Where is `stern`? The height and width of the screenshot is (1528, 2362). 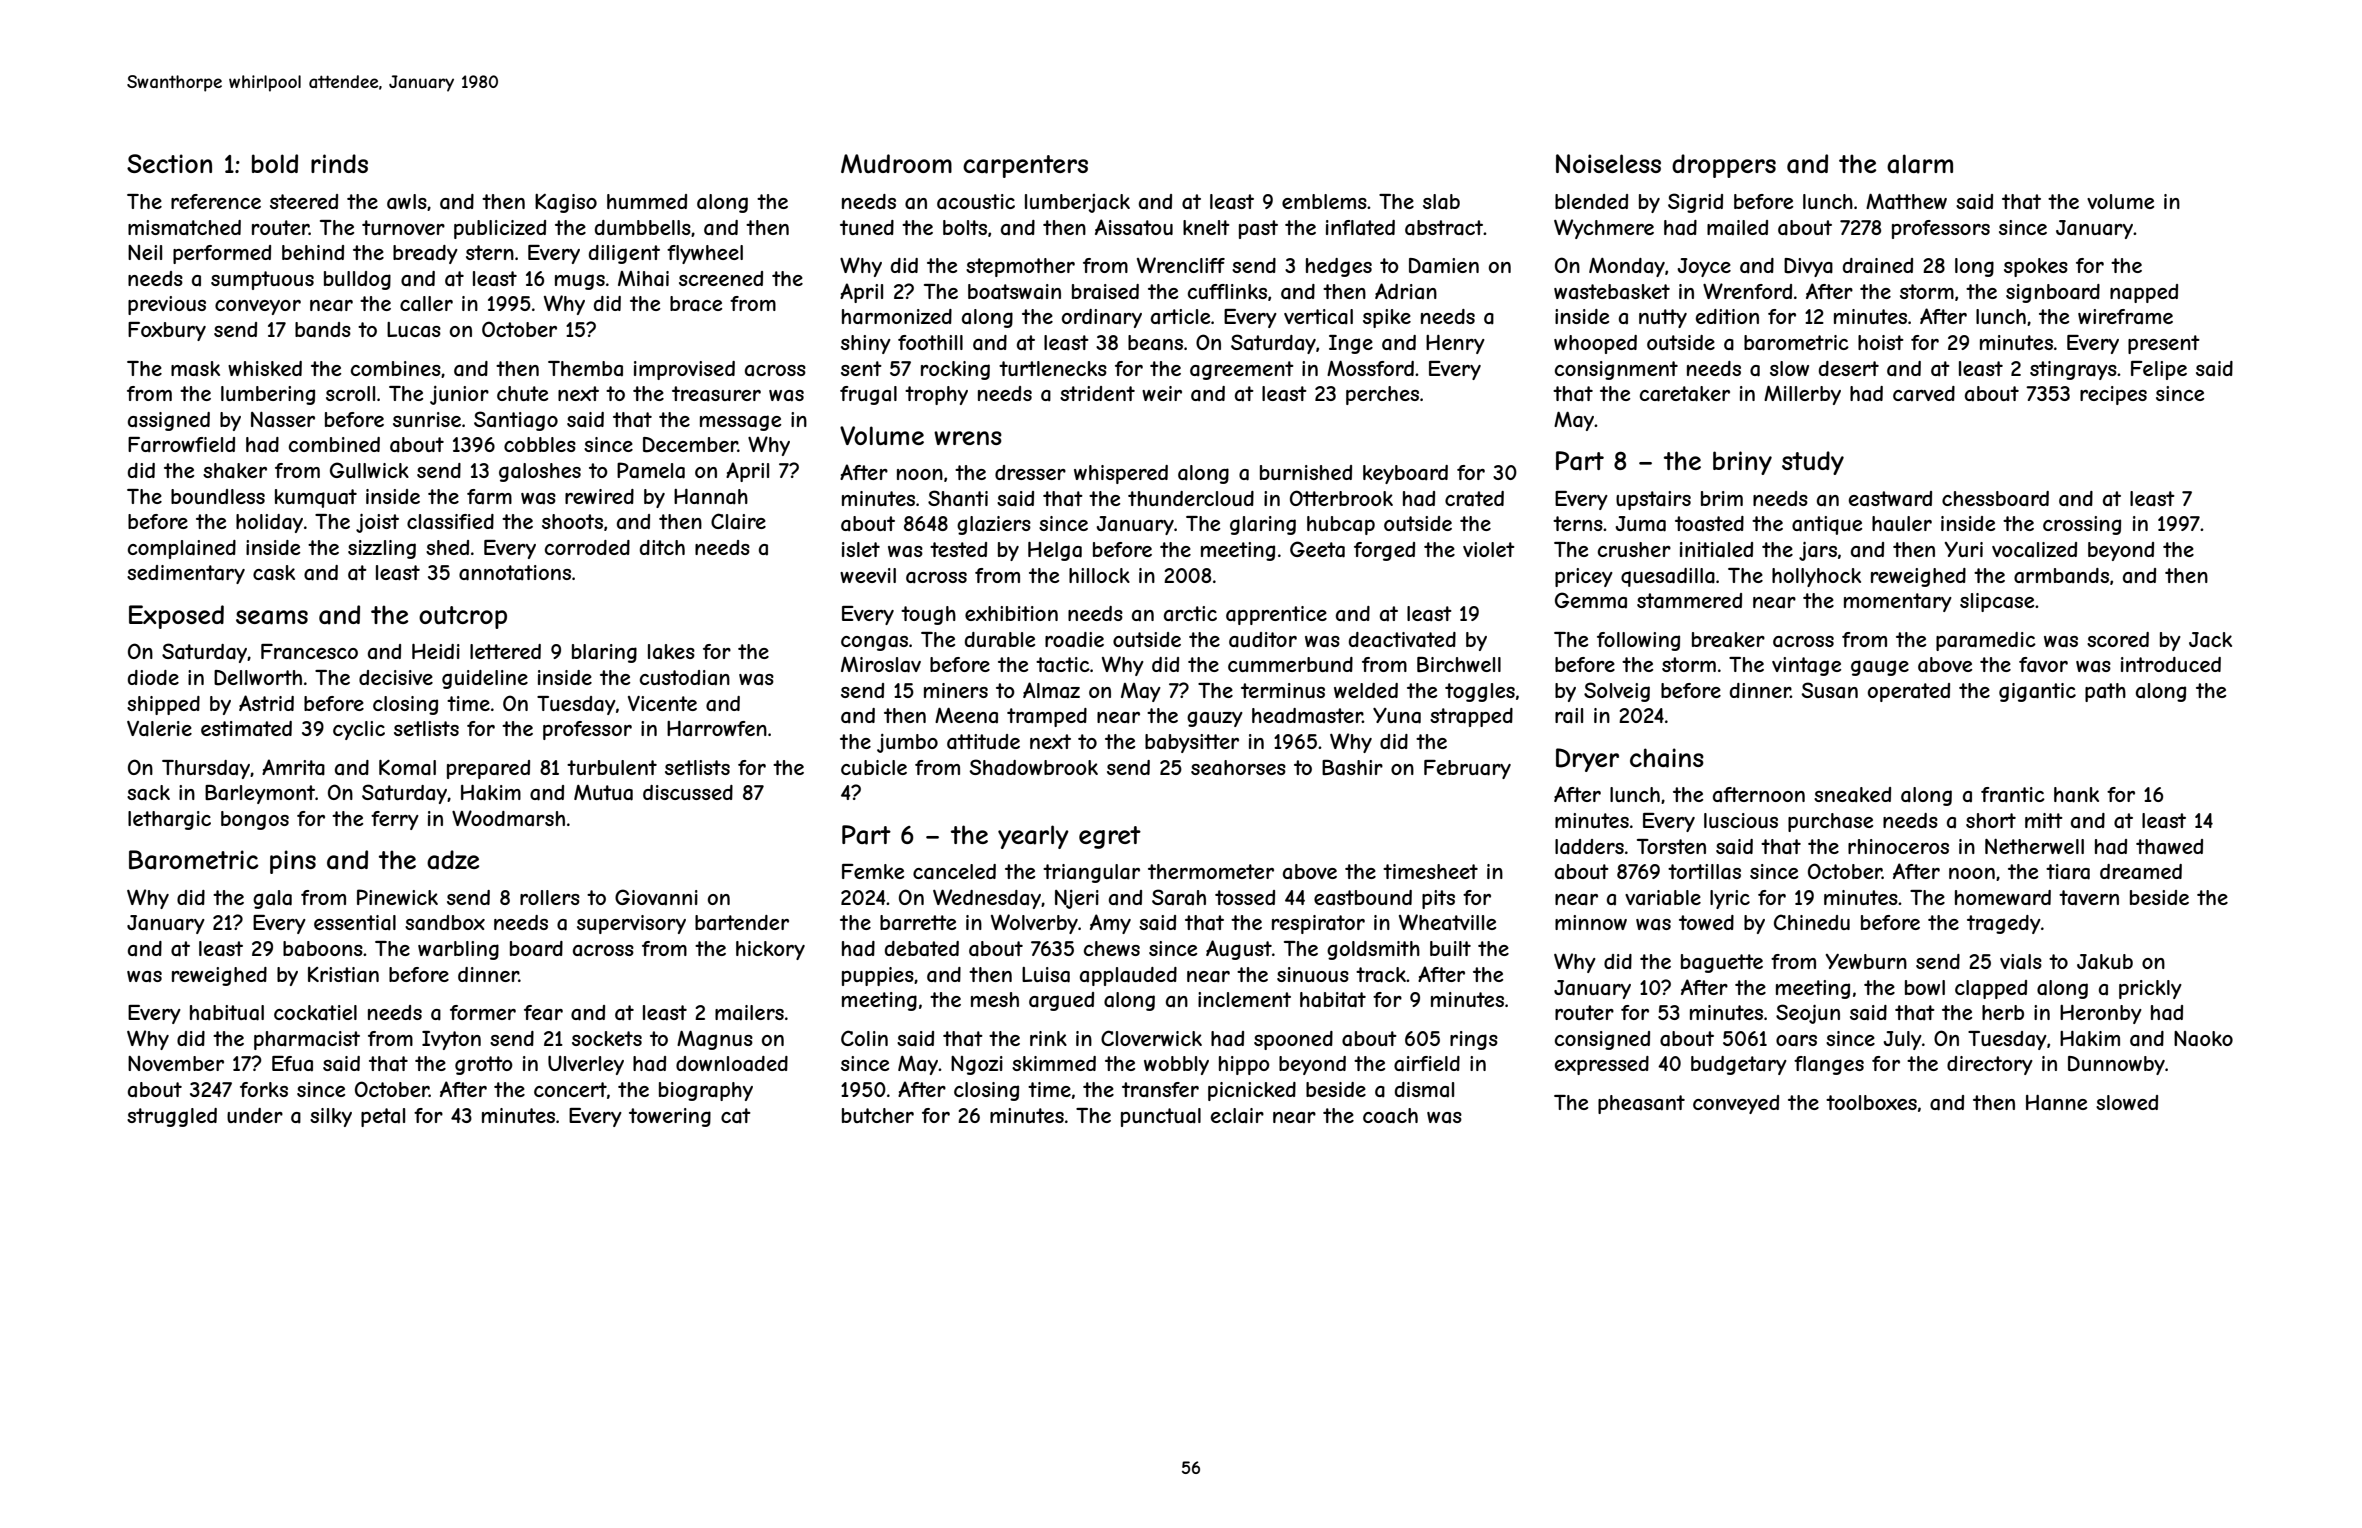 stern is located at coordinates (490, 252).
